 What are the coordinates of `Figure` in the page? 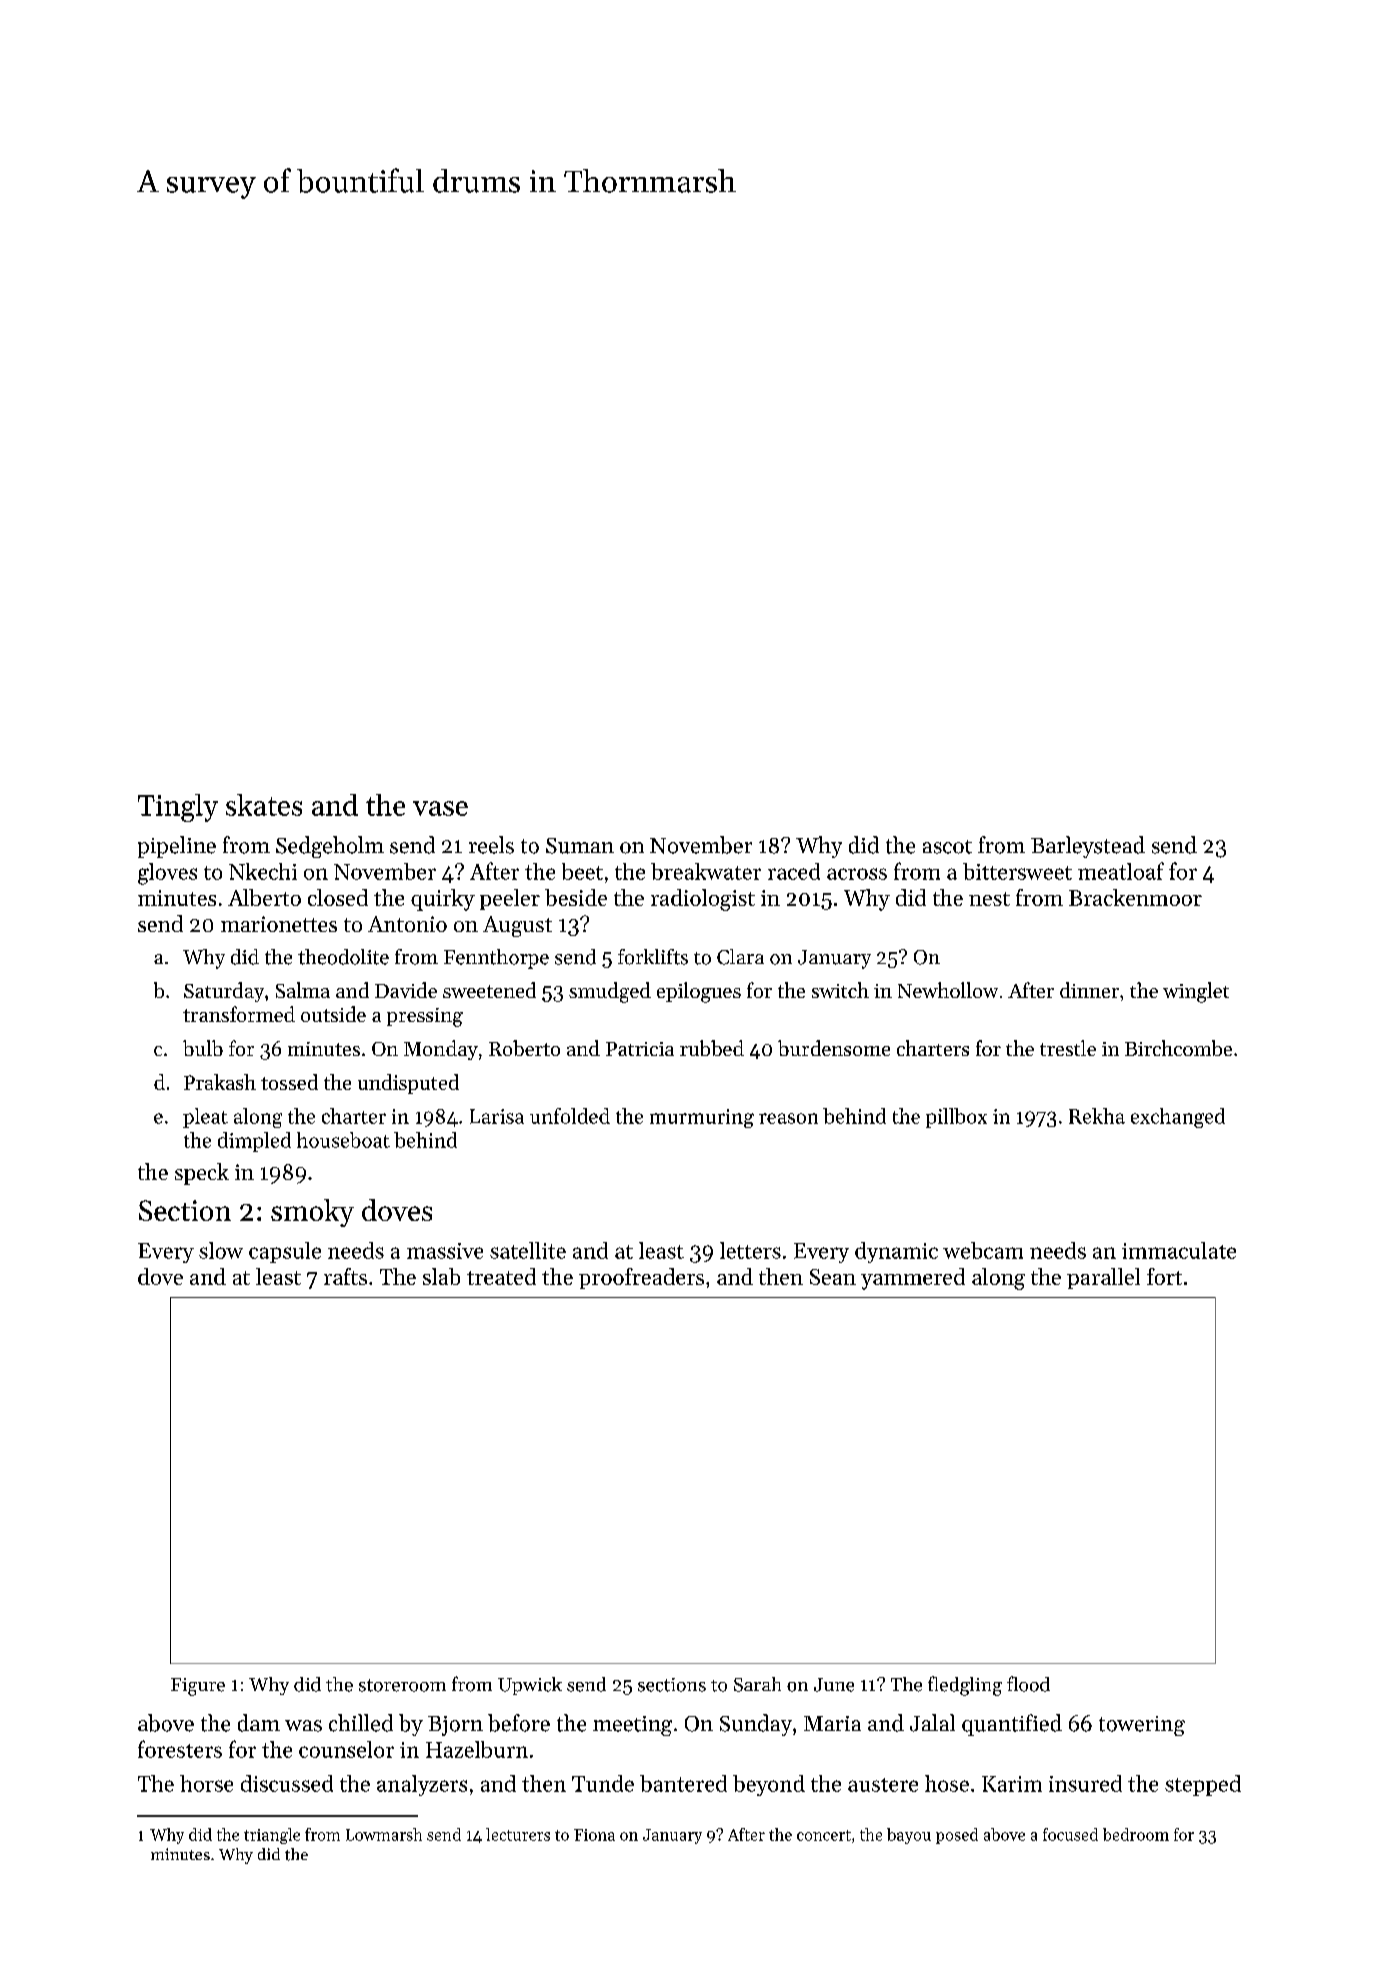 It's located at (198, 1687).
